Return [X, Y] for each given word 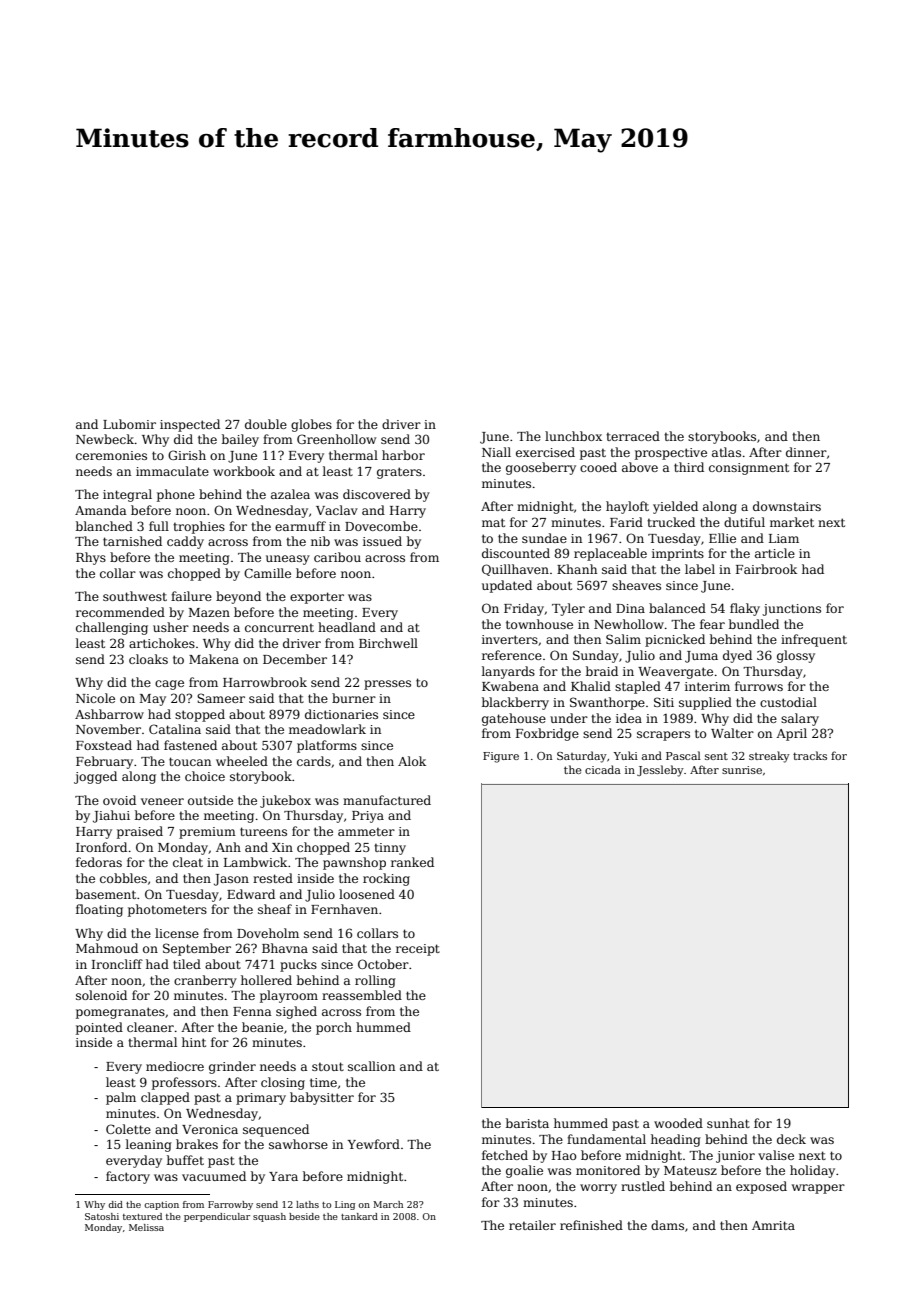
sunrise [742, 770]
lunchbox [573, 436]
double [266, 424]
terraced [633, 436]
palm [121, 1098]
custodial [788, 702]
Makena [214, 659]
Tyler [568, 609]
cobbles [123, 878]
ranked [412, 862]
